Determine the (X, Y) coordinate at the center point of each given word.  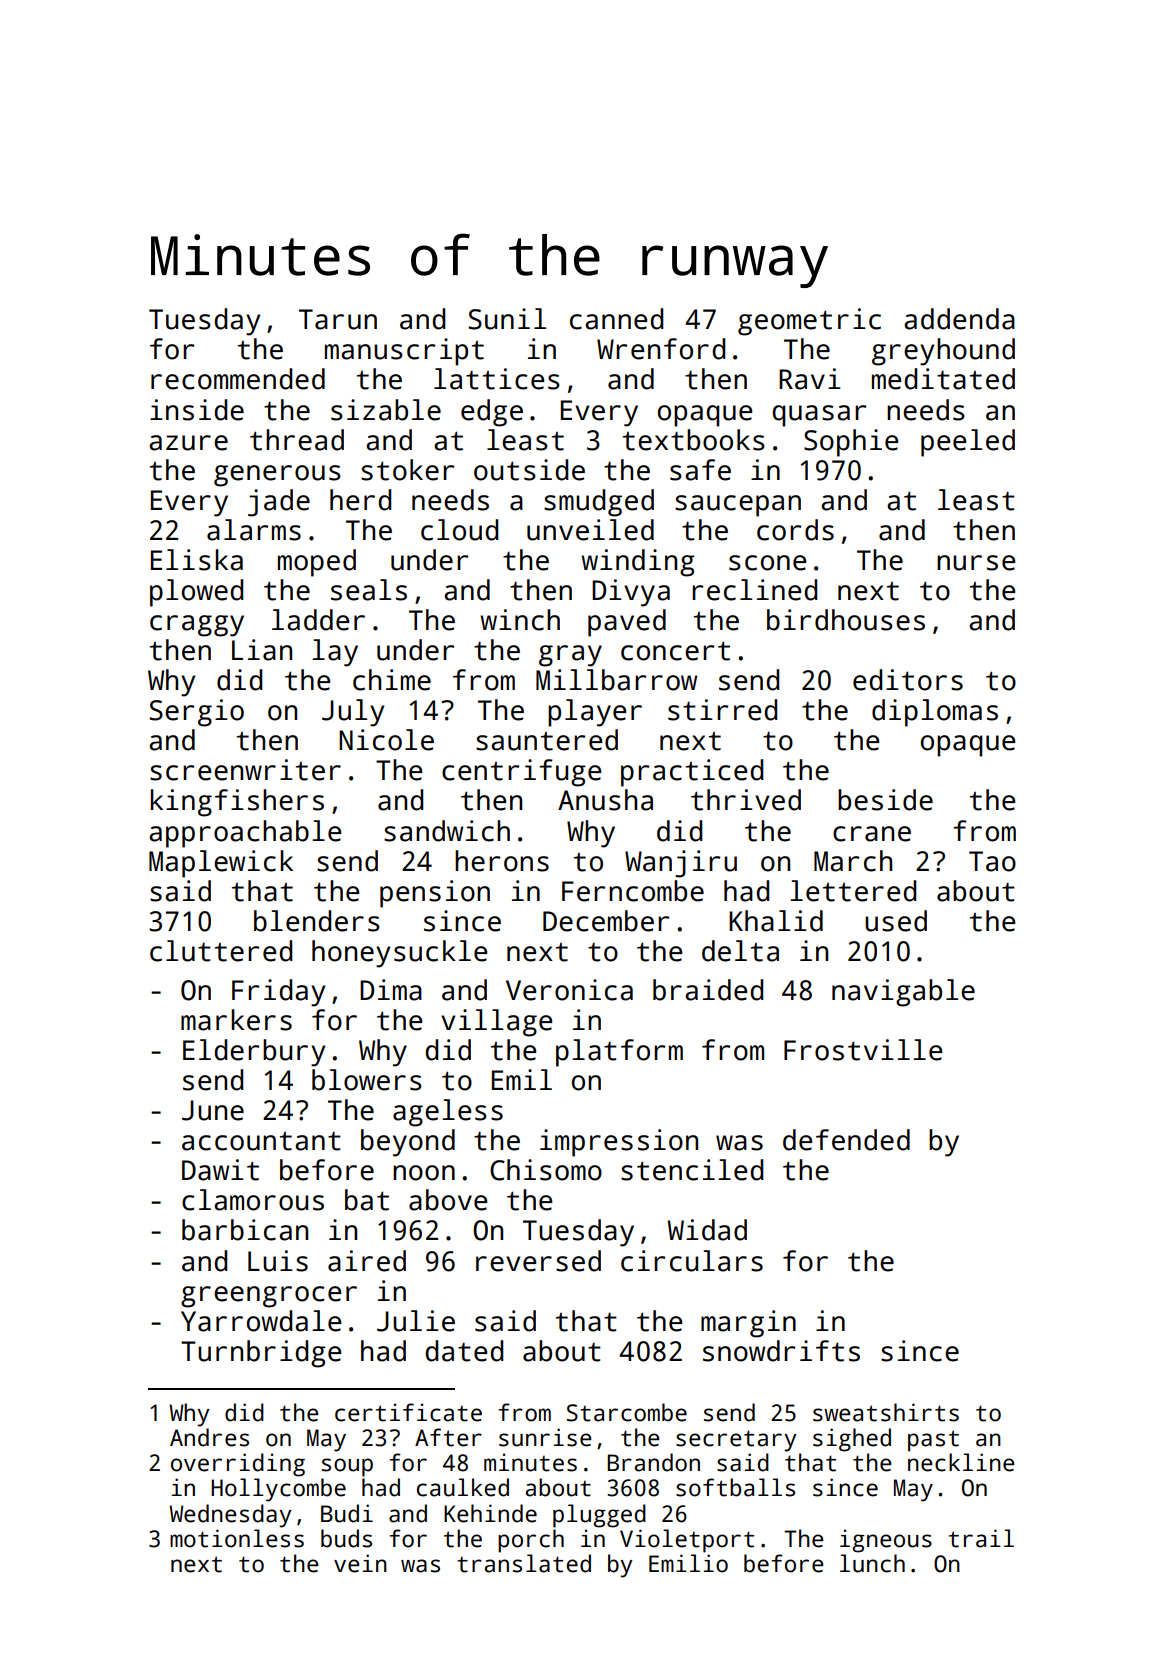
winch (520, 620)
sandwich (447, 831)
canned (616, 319)
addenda (959, 319)
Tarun (338, 319)
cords (795, 530)
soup (347, 1467)
